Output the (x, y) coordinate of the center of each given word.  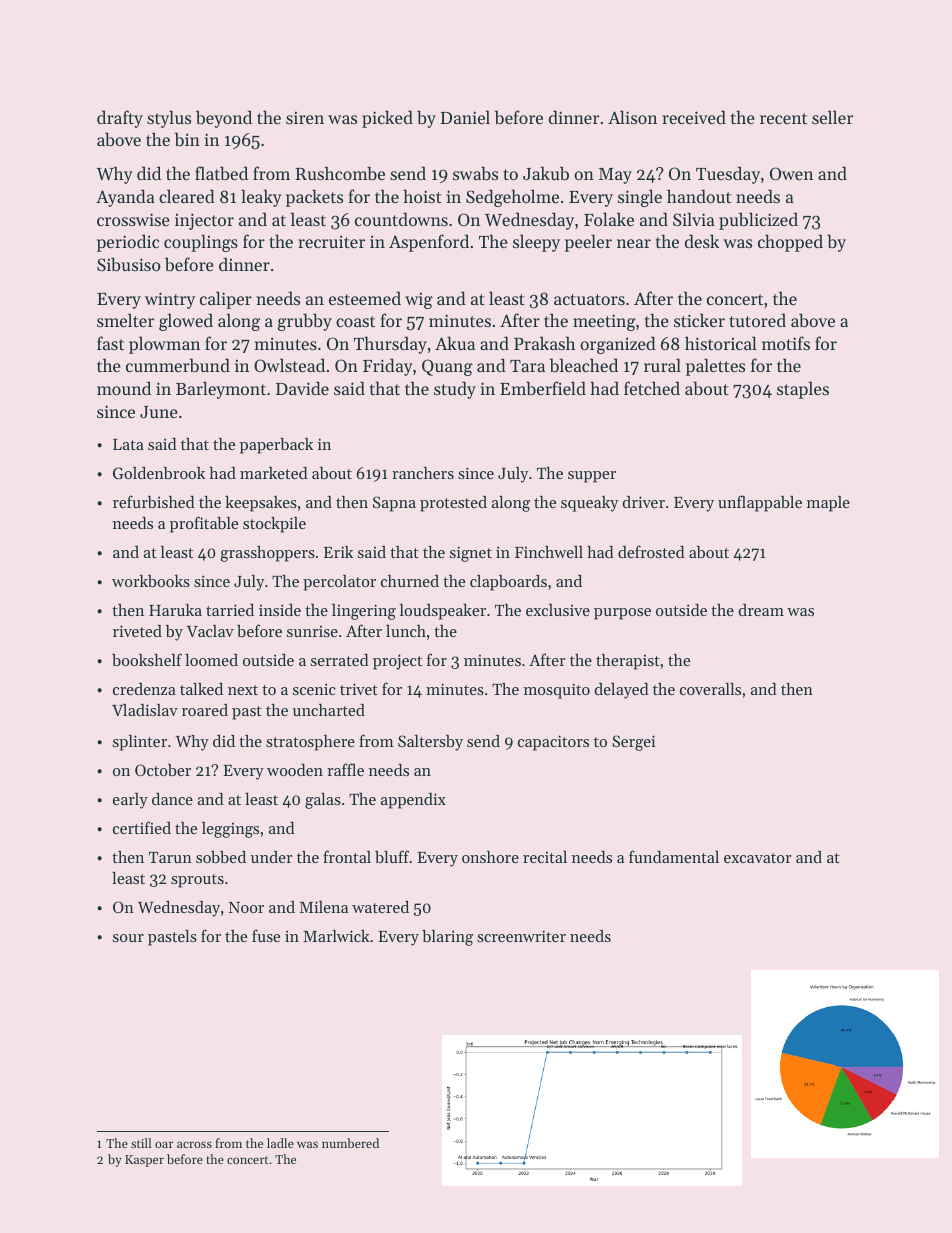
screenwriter (521, 936)
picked (387, 119)
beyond (224, 119)
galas (323, 800)
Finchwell (549, 552)
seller (832, 117)
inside (280, 610)
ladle (280, 1143)
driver (643, 502)
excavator (757, 858)
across (194, 1144)
